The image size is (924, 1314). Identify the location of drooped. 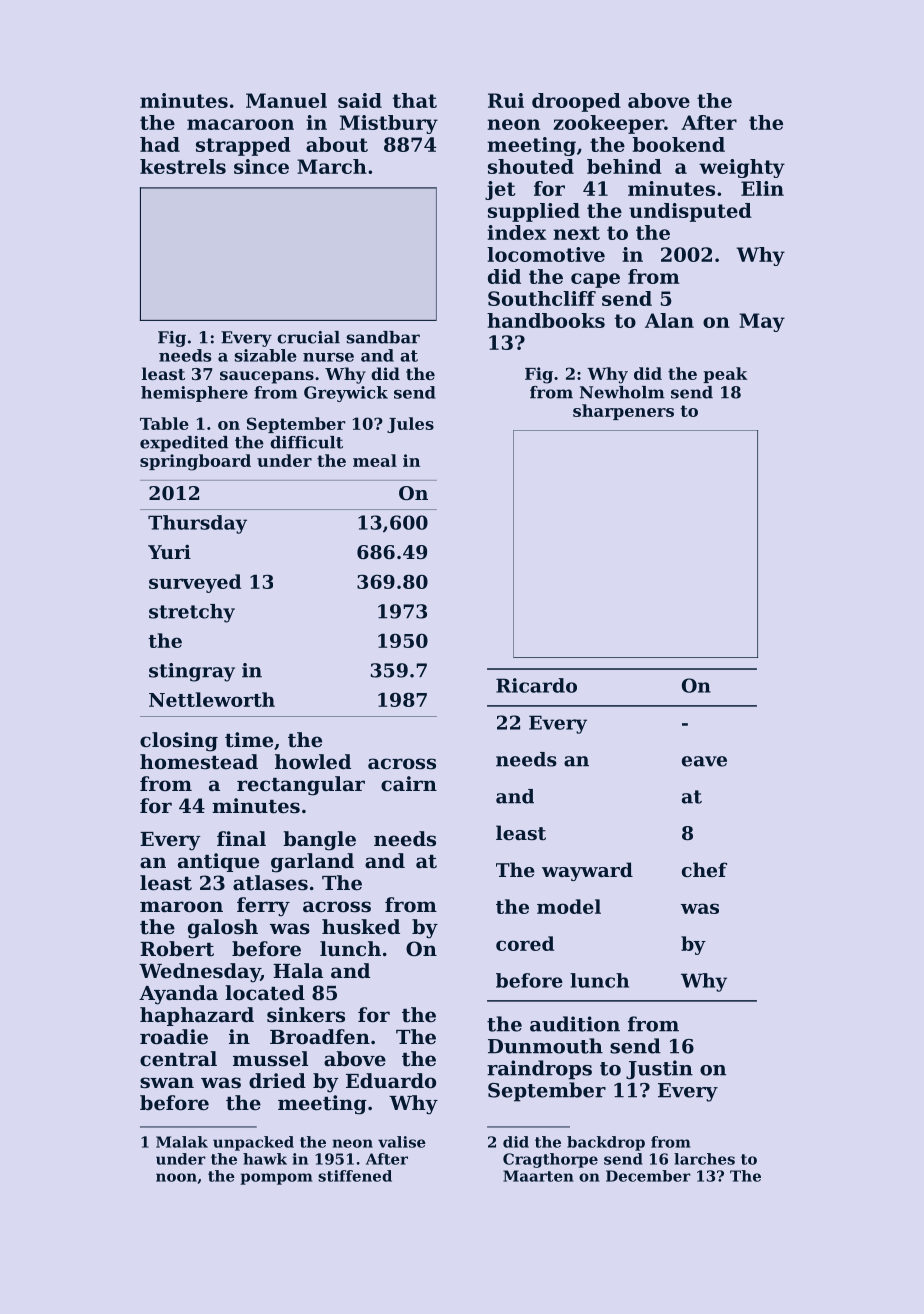
(576, 102).
